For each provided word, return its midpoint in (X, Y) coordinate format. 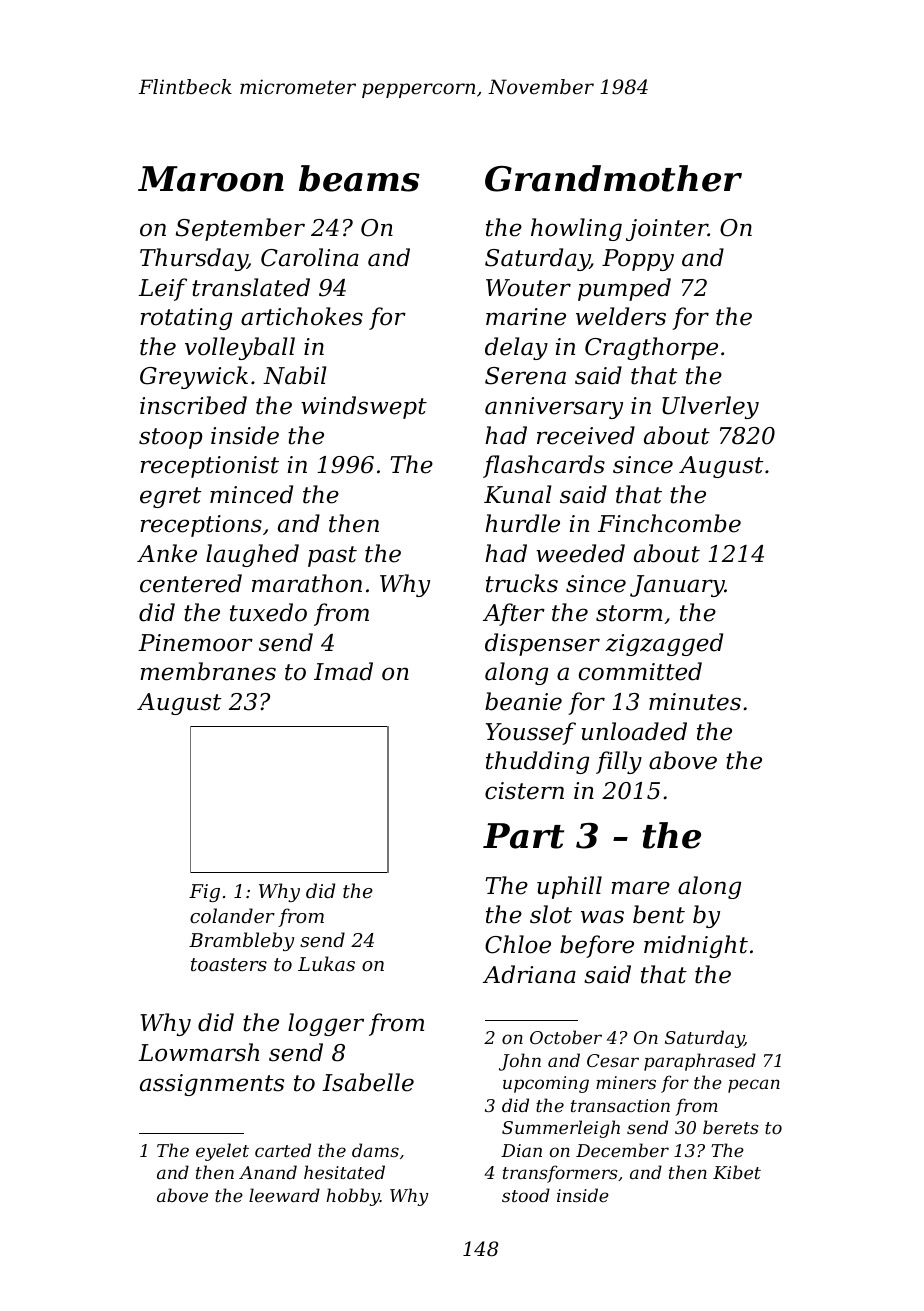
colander (232, 915)
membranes (208, 671)
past (332, 556)
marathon (307, 583)
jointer (667, 230)
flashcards (544, 466)
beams (359, 178)
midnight (696, 946)
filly (619, 762)
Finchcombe (669, 523)
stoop (170, 438)
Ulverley (710, 407)
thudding (537, 762)
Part (523, 836)
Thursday (194, 259)
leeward (284, 1195)
